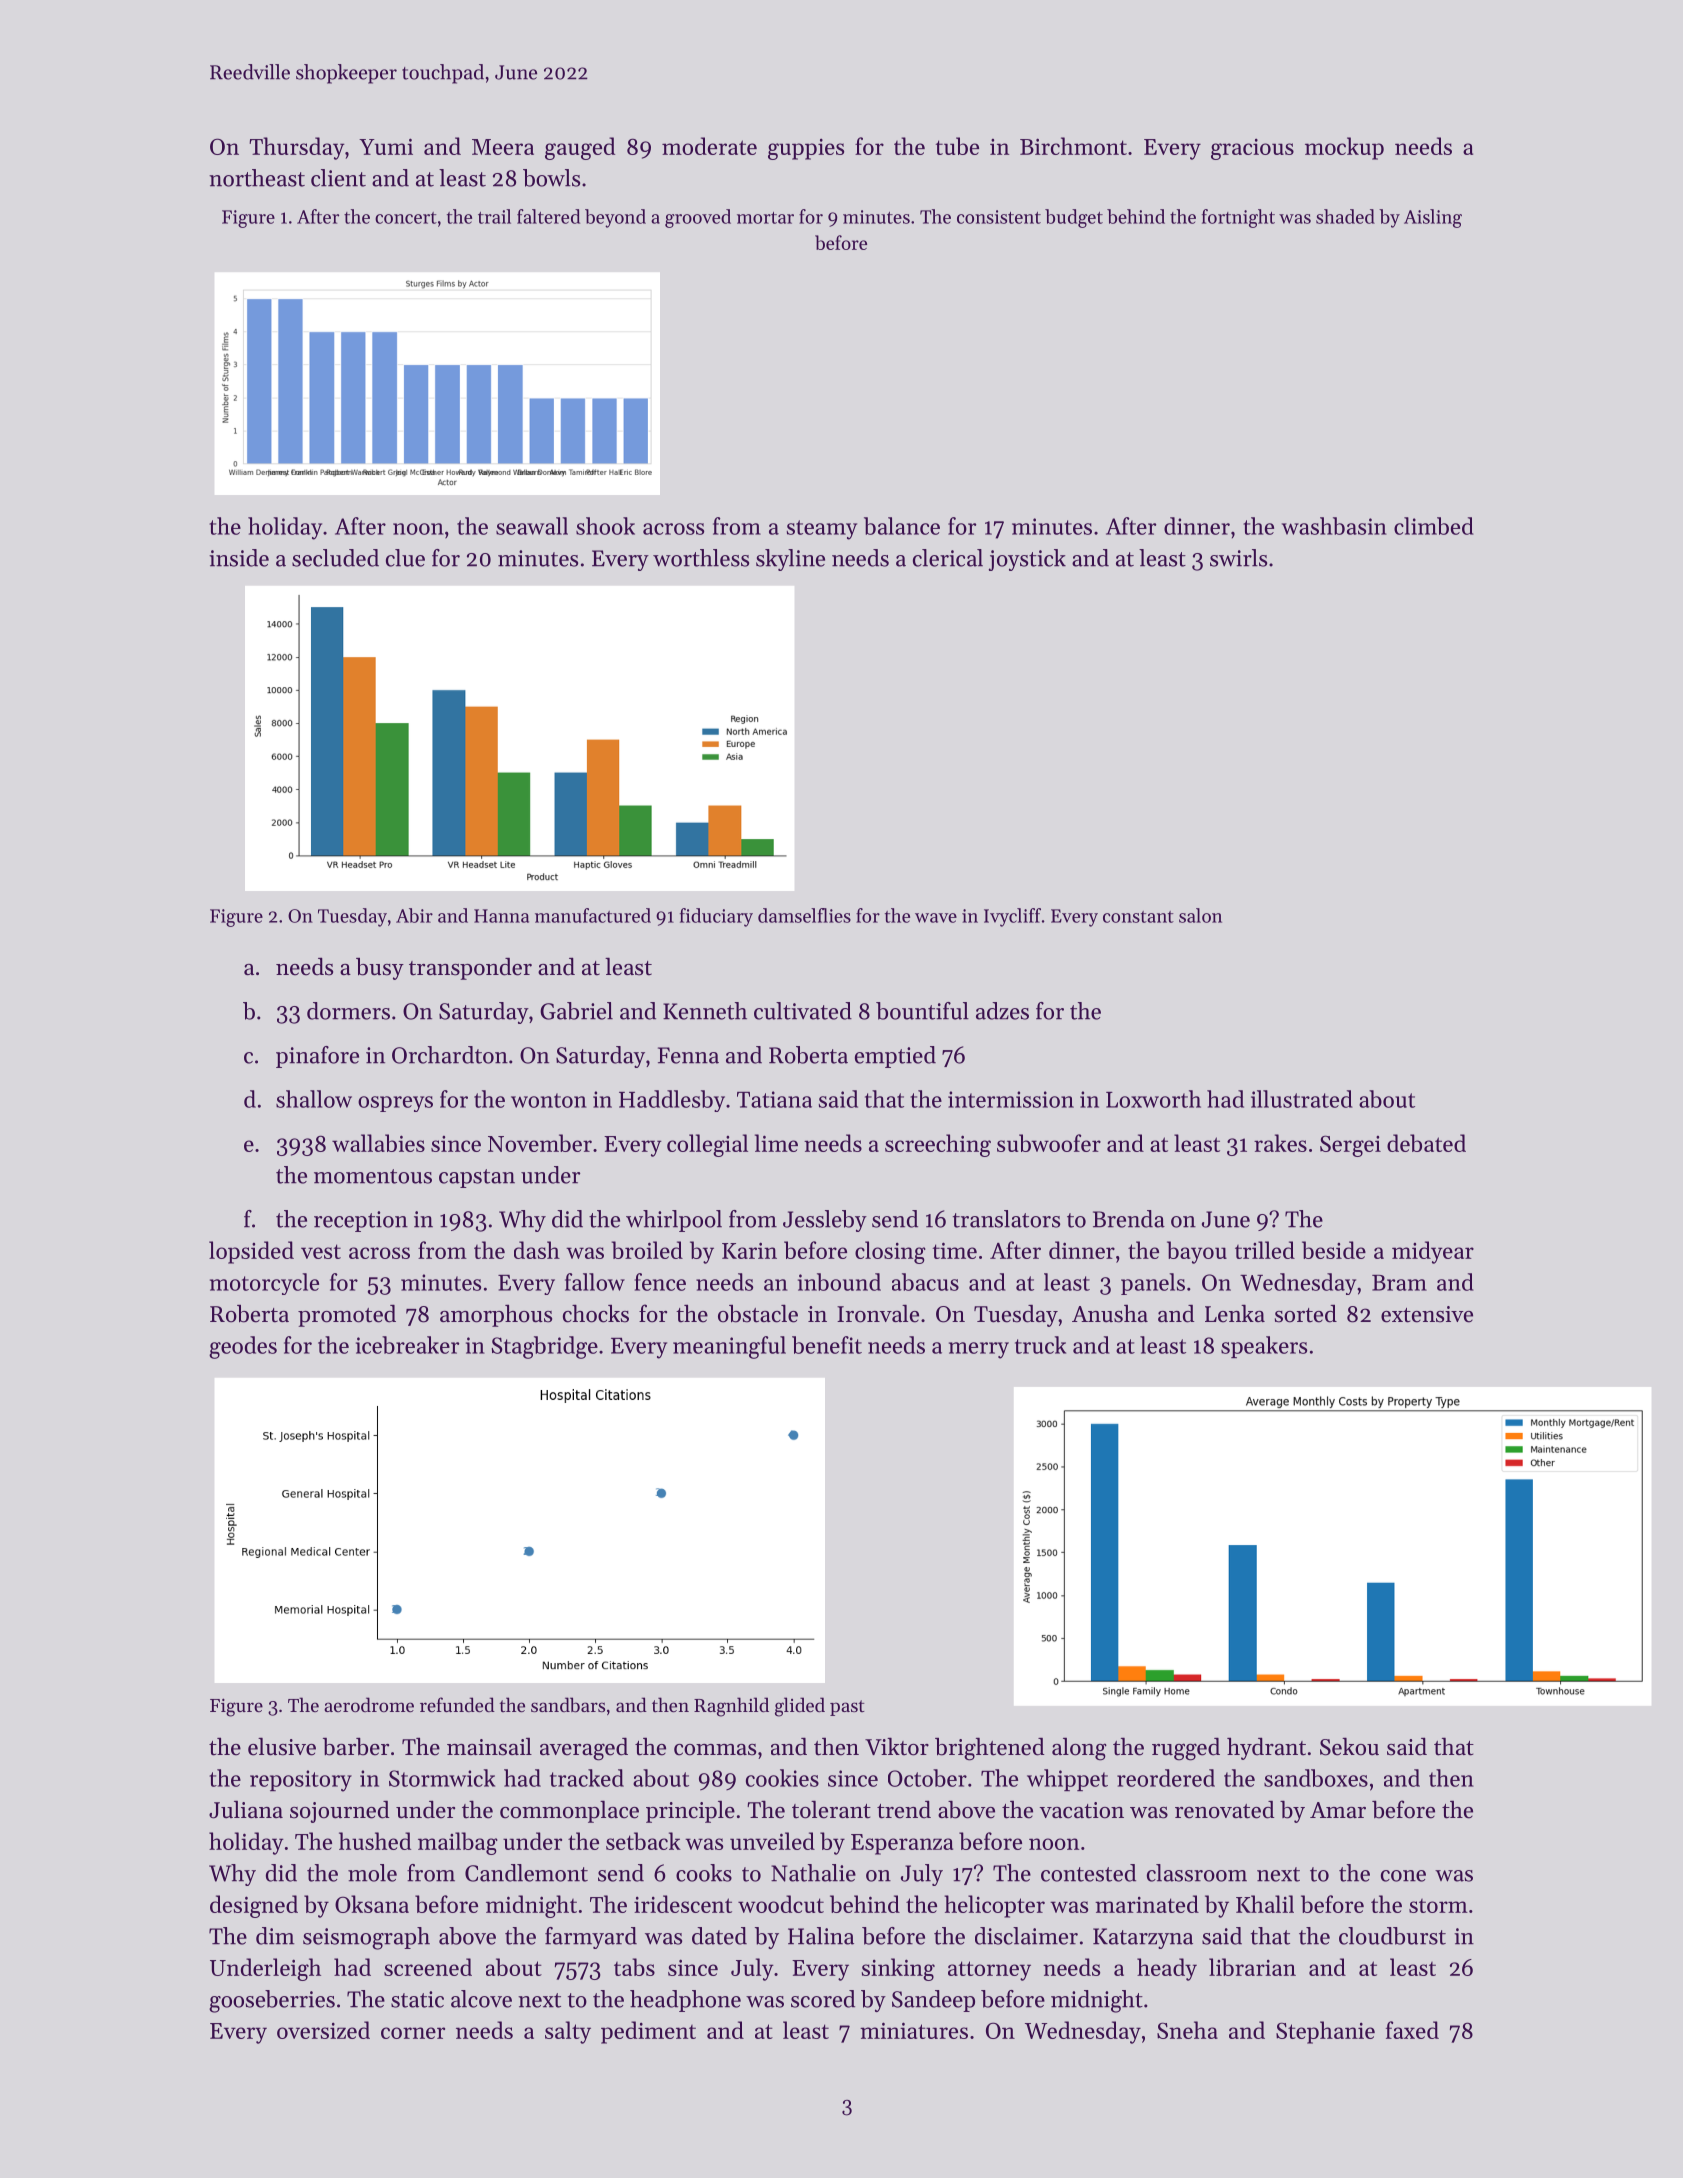 This image has width=1683, height=2178. I want to click on joystick, so click(1027, 560).
